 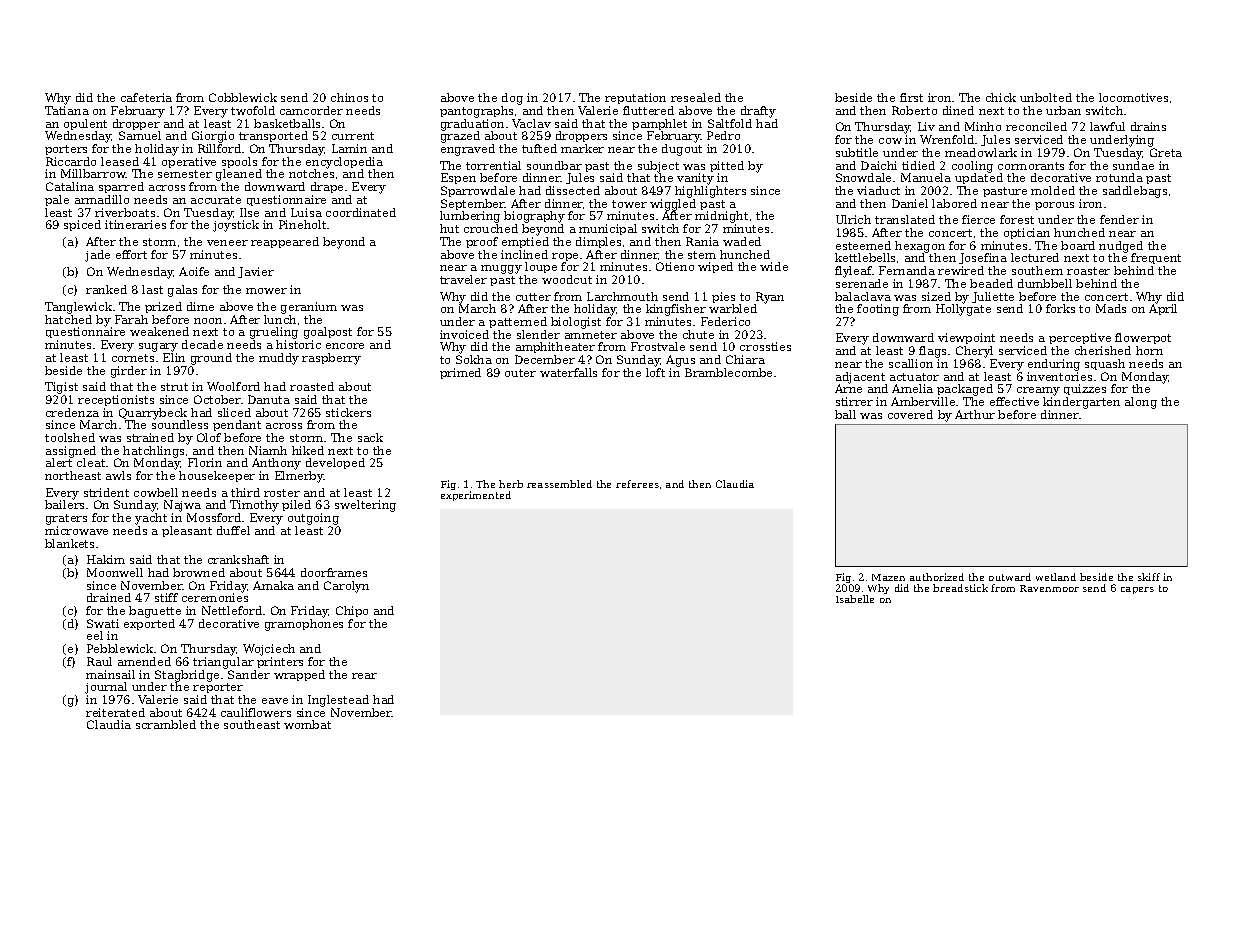 What do you see at coordinates (637, 484) in the screenshot?
I see `referees` at bounding box center [637, 484].
